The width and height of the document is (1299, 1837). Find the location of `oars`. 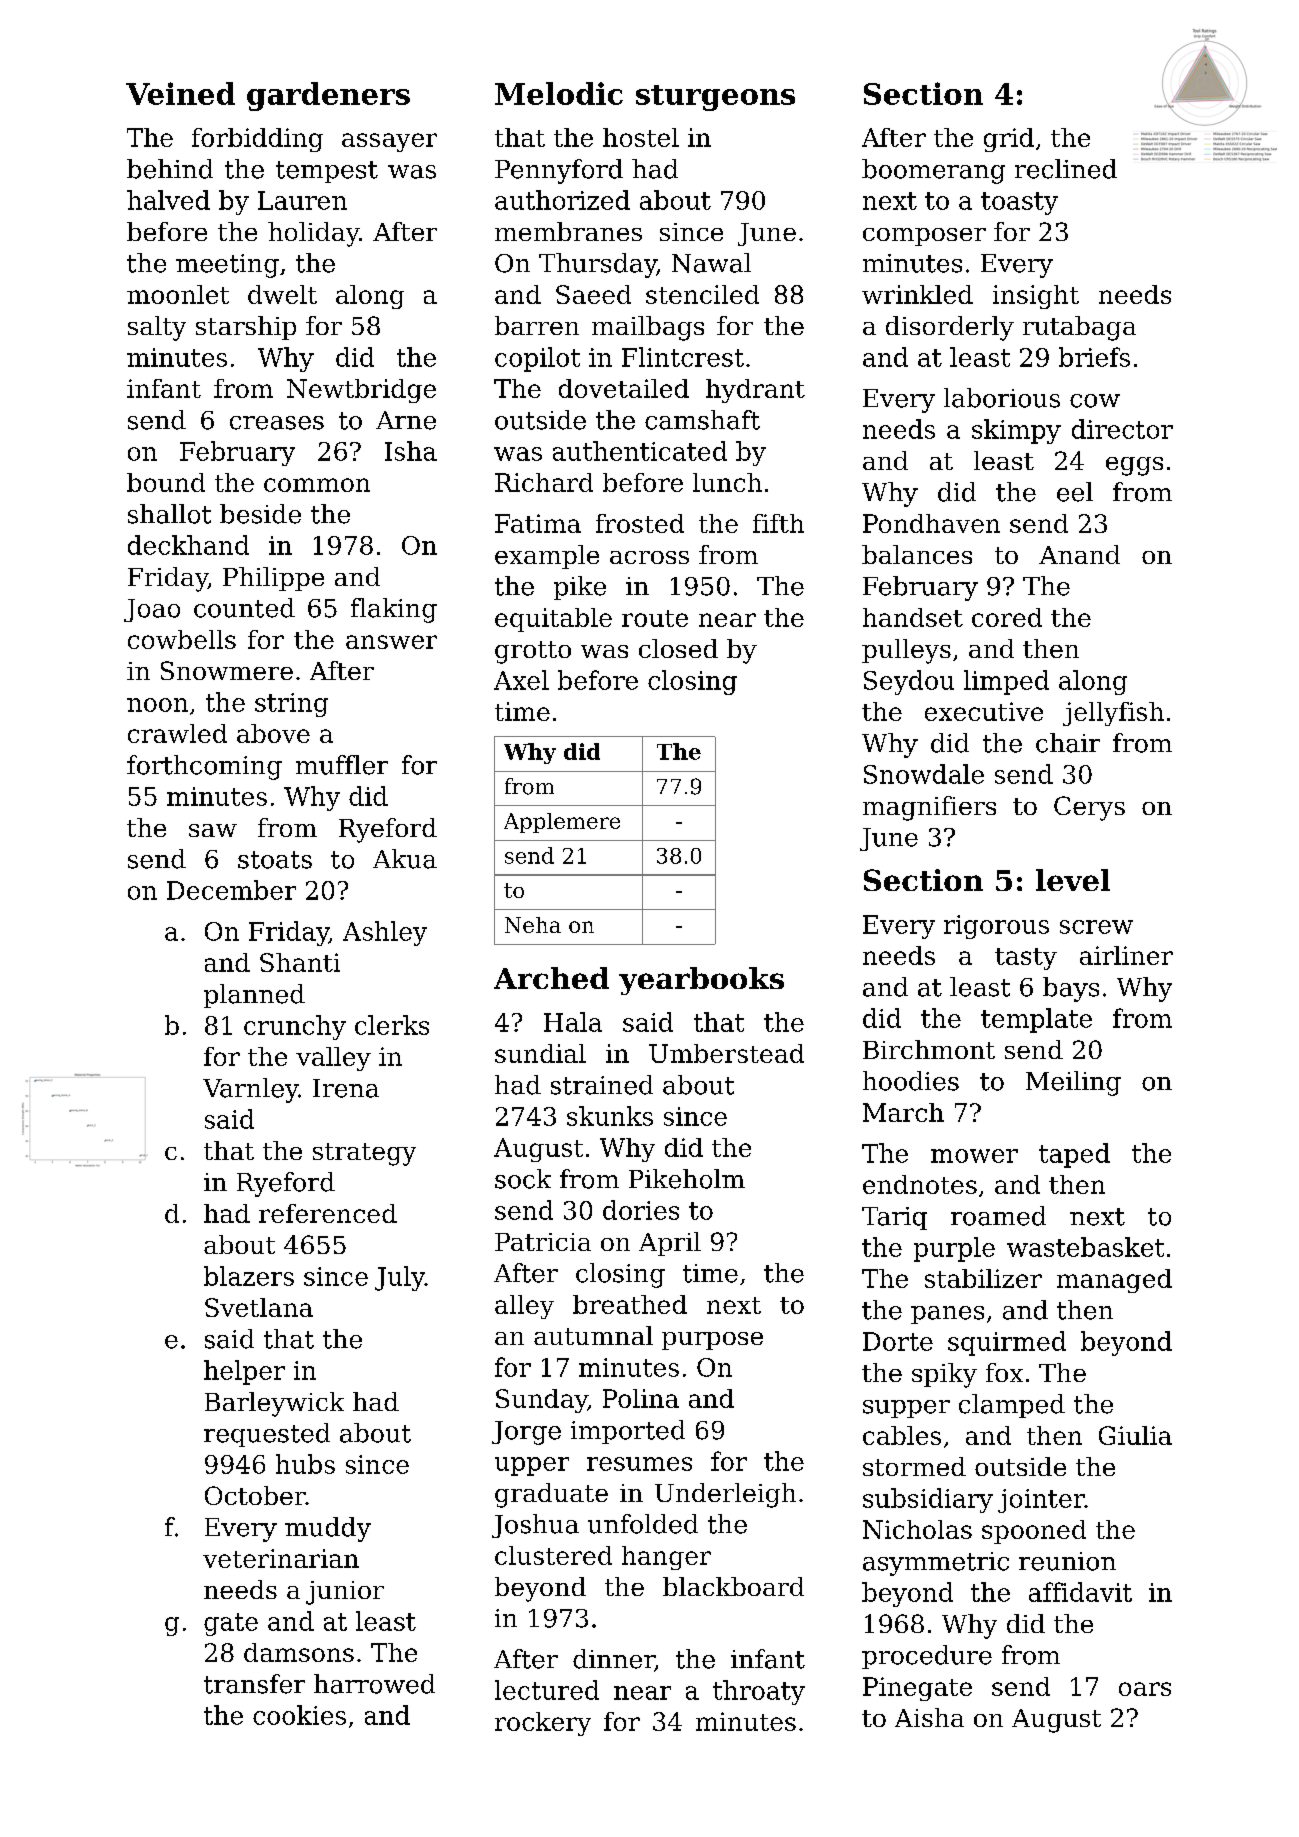

oars is located at coordinates (1145, 1689).
